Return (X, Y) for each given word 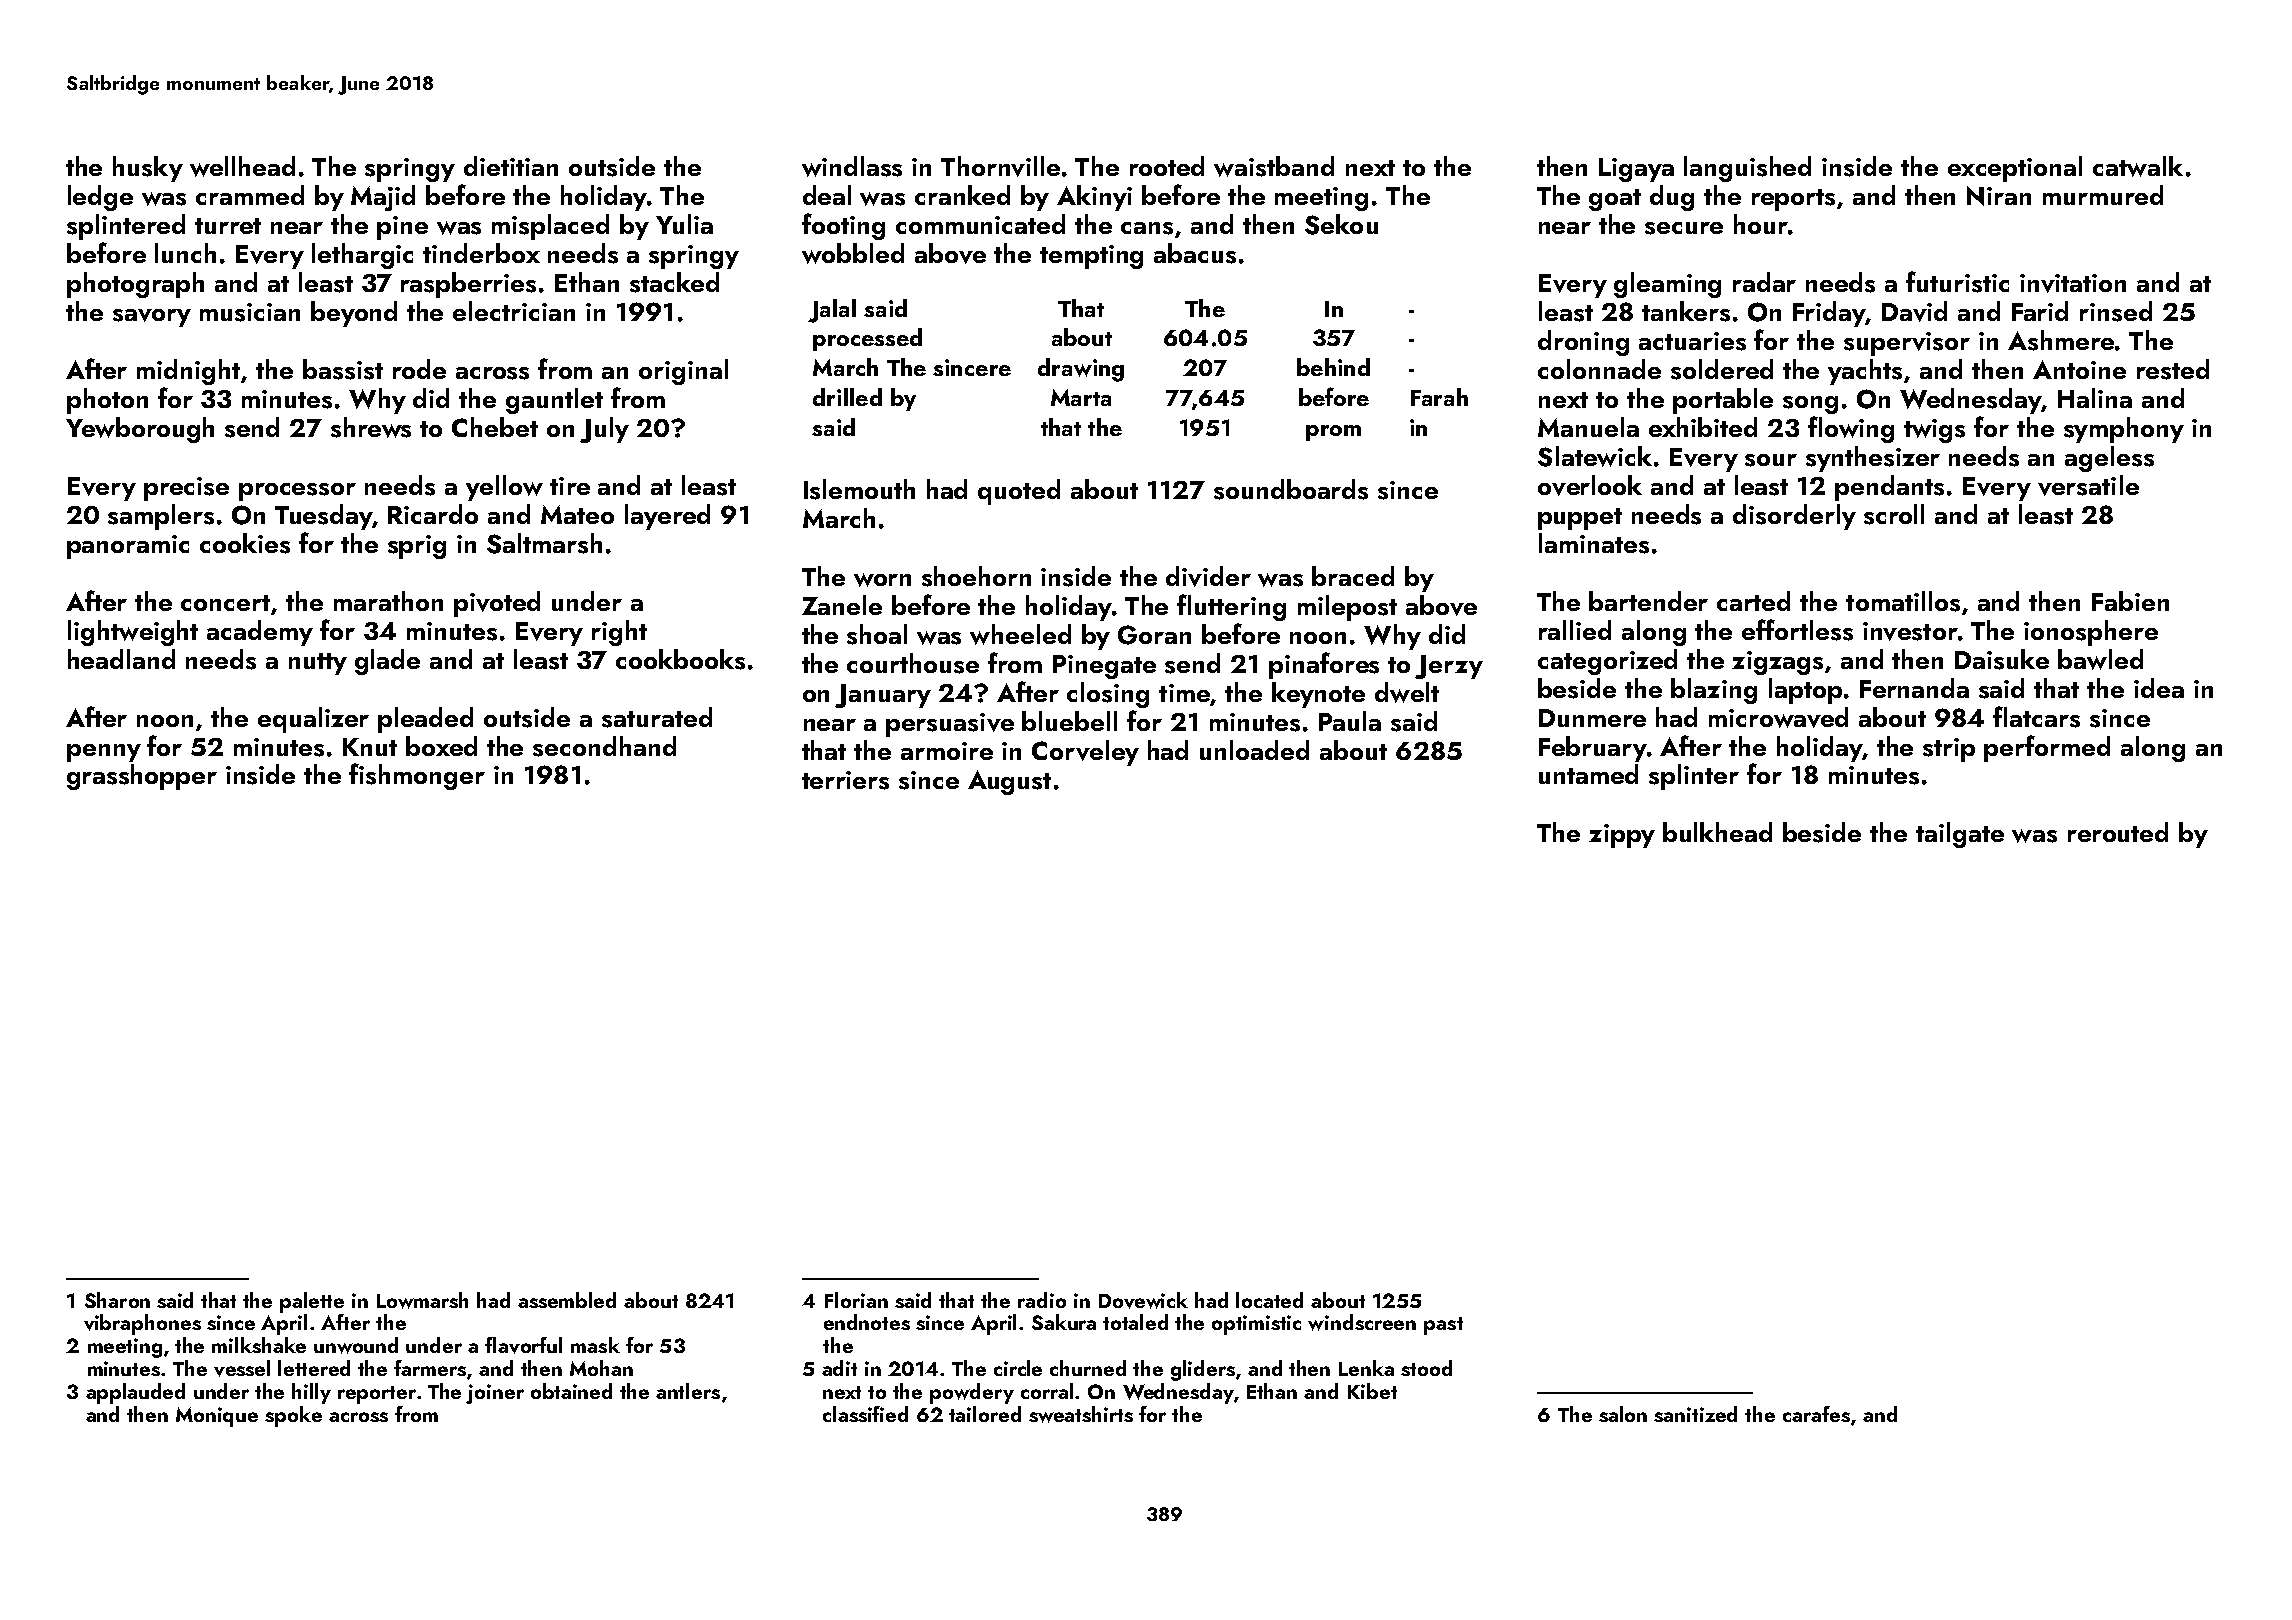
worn (882, 580)
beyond (354, 314)
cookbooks (680, 659)
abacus (1195, 253)
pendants (1889, 488)
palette (312, 1302)
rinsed (2116, 311)
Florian (856, 1300)
